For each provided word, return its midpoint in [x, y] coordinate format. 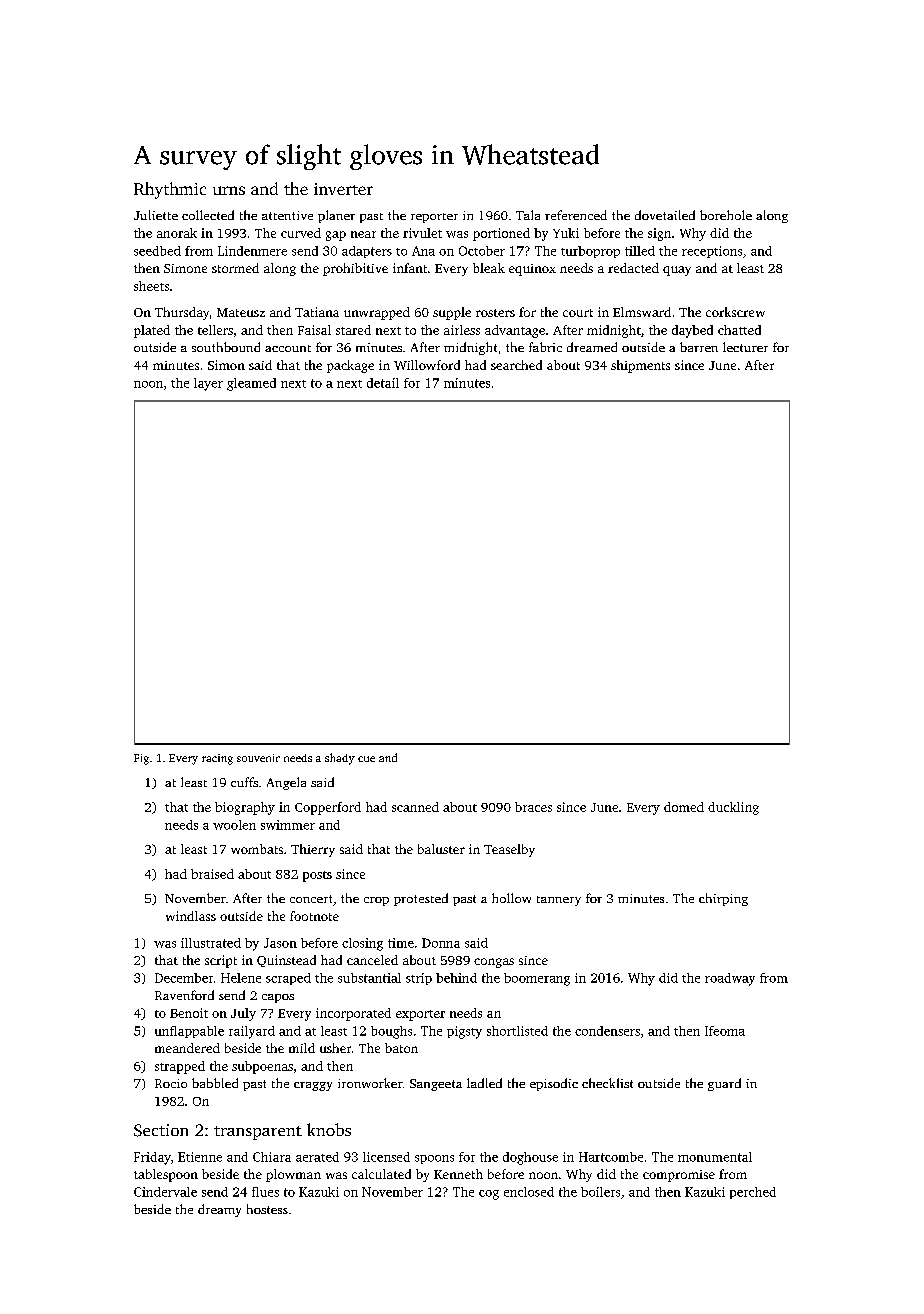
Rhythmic [170, 190]
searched [516, 365]
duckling [733, 808]
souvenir [258, 758]
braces [533, 807]
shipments [640, 366]
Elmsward [642, 312]
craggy [313, 1086]
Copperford [328, 808]
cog [489, 1195]
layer [208, 384]
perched [753, 1193]
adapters [367, 252]
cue [366, 759]
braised [212, 874]
